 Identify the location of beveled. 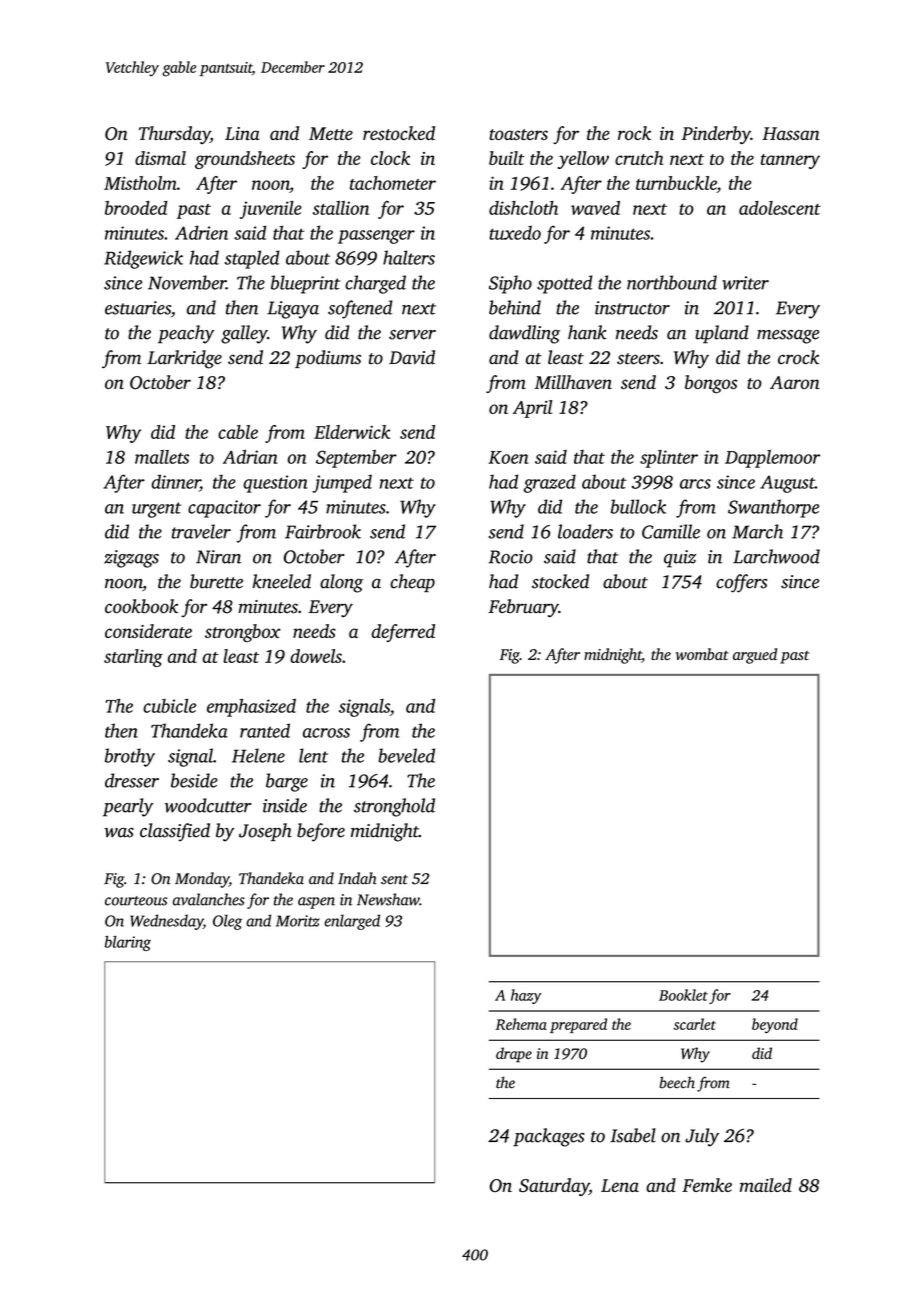
(406, 755).
